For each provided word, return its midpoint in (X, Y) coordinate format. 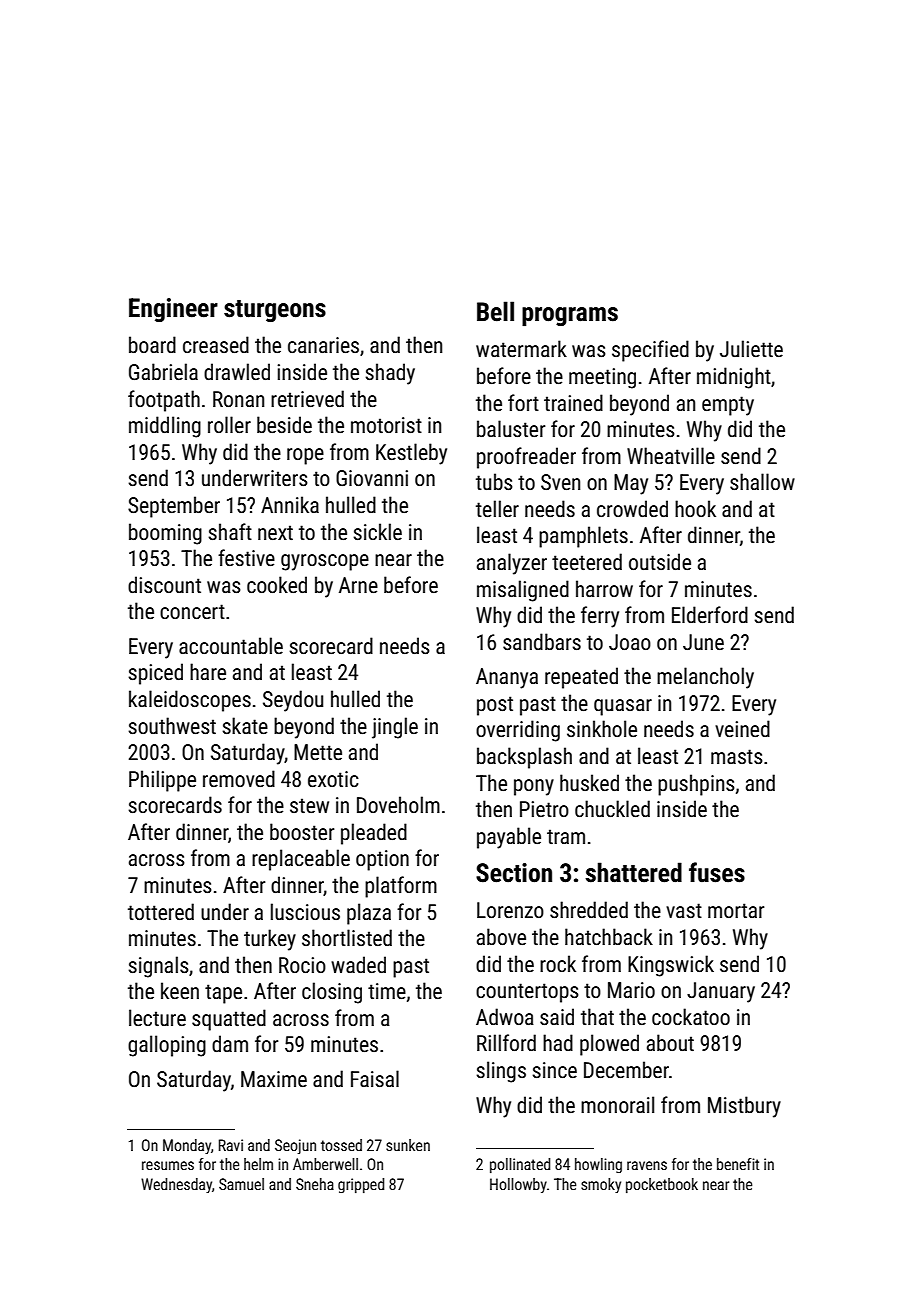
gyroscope (325, 562)
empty (728, 406)
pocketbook (662, 1185)
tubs (494, 482)
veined (742, 729)
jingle (395, 728)
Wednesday (176, 1185)
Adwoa (505, 1016)
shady (390, 374)
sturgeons (275, 311)
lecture (157, 1017)
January (721, 992)
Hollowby (518, 1185)
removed (239, 778)
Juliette (751, 348)
